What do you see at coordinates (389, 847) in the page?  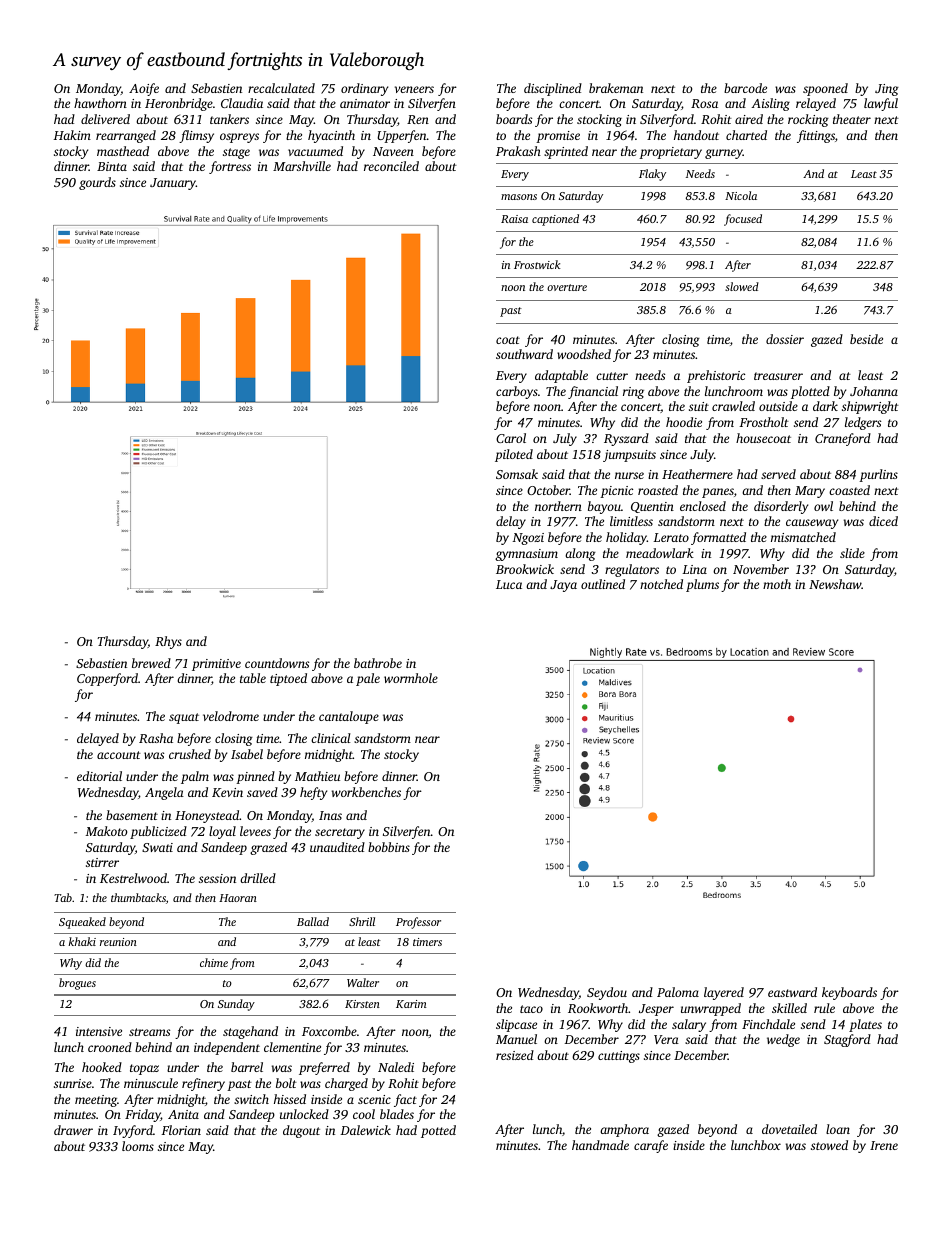 I see `bobbins` at bounding box center [389, 847].
